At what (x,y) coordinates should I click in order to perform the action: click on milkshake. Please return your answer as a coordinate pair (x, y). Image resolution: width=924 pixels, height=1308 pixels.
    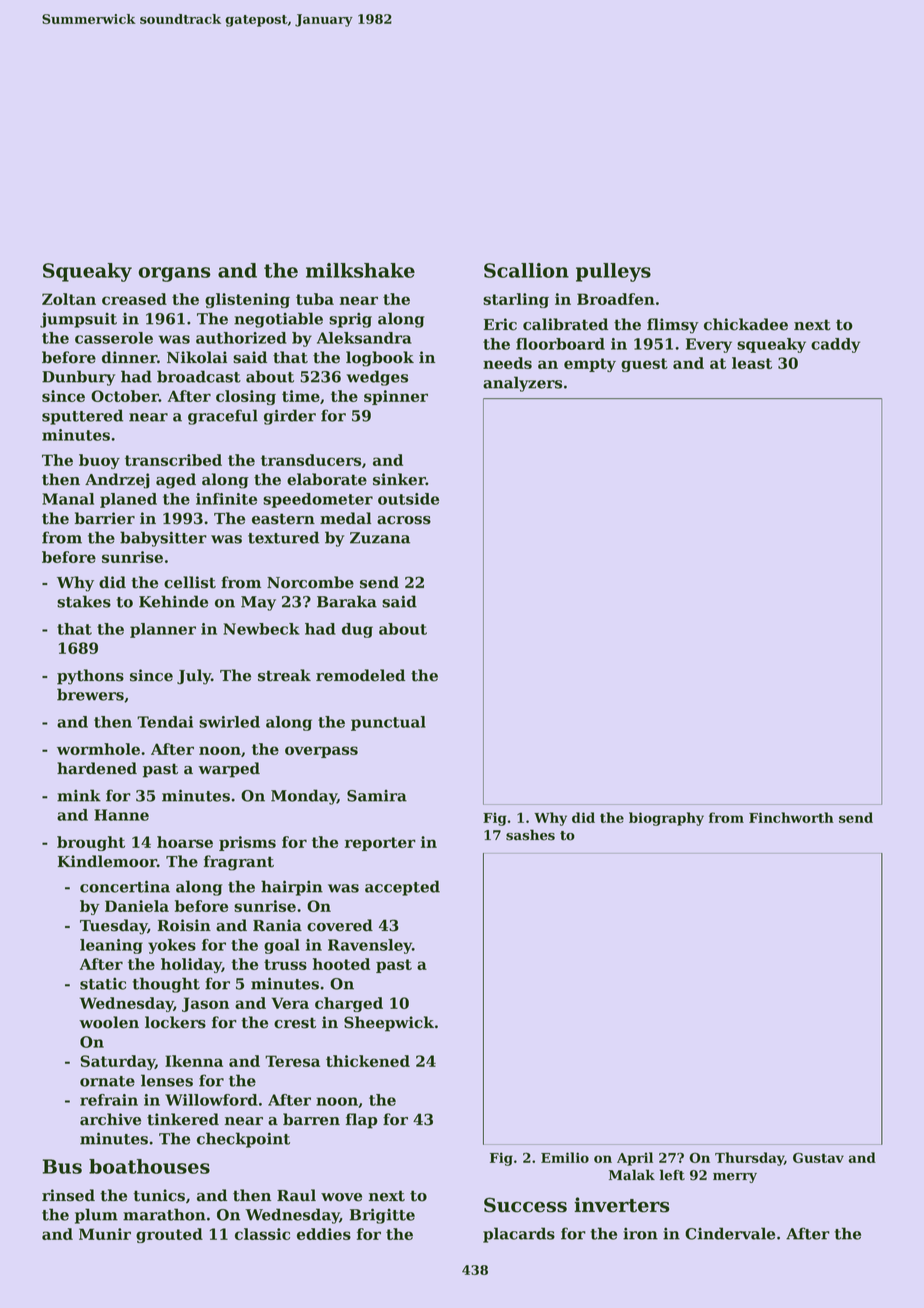
    Looking at the image, I should click on (360, 270).
